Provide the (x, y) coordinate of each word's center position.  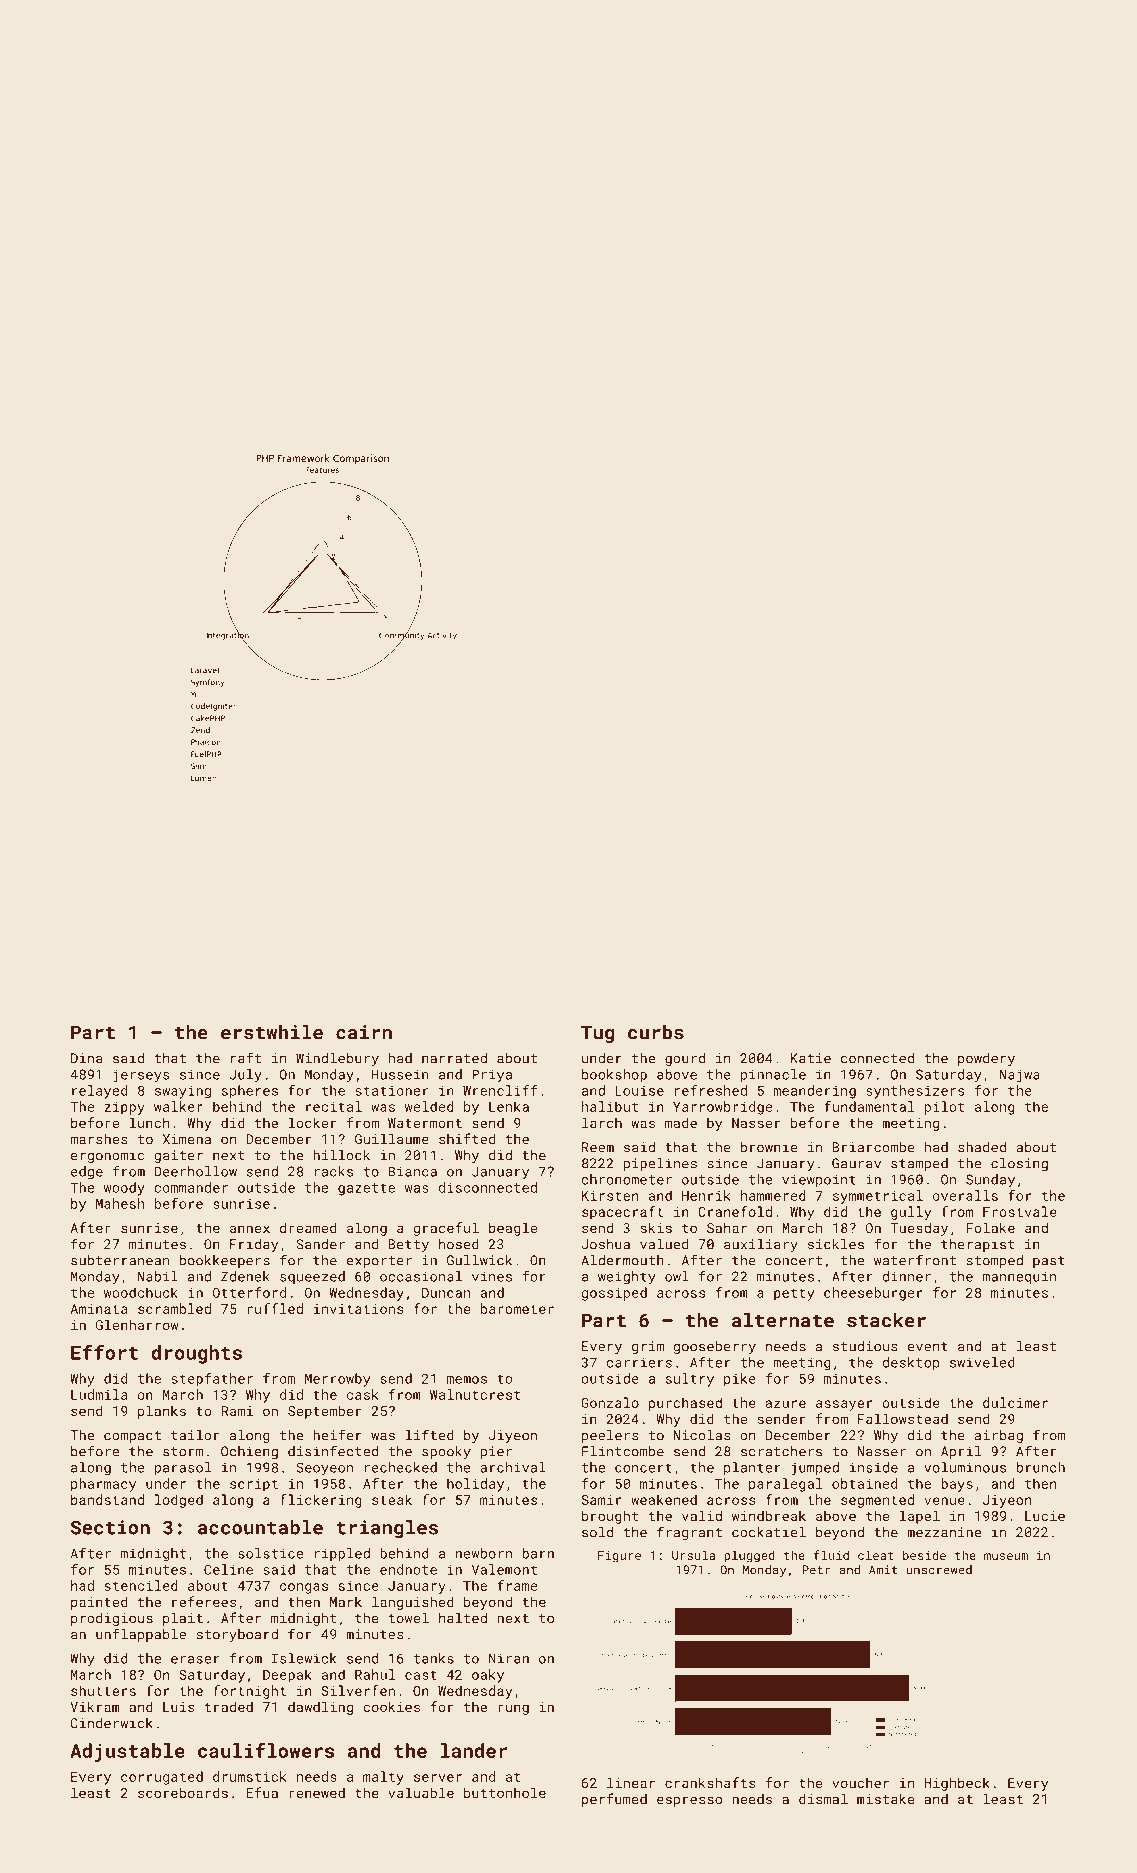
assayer (844, 1405)
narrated (454, 1058)
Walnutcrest (475, 1394)
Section (110, 1527)
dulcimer (1015, 1402)
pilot (944, 1108)
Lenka (509, 1106)
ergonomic (107, 1156)
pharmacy (103, 1485)
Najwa (1020, 1076)
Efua (262, 1792)
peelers (610, 1436)
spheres (250, 1092)
